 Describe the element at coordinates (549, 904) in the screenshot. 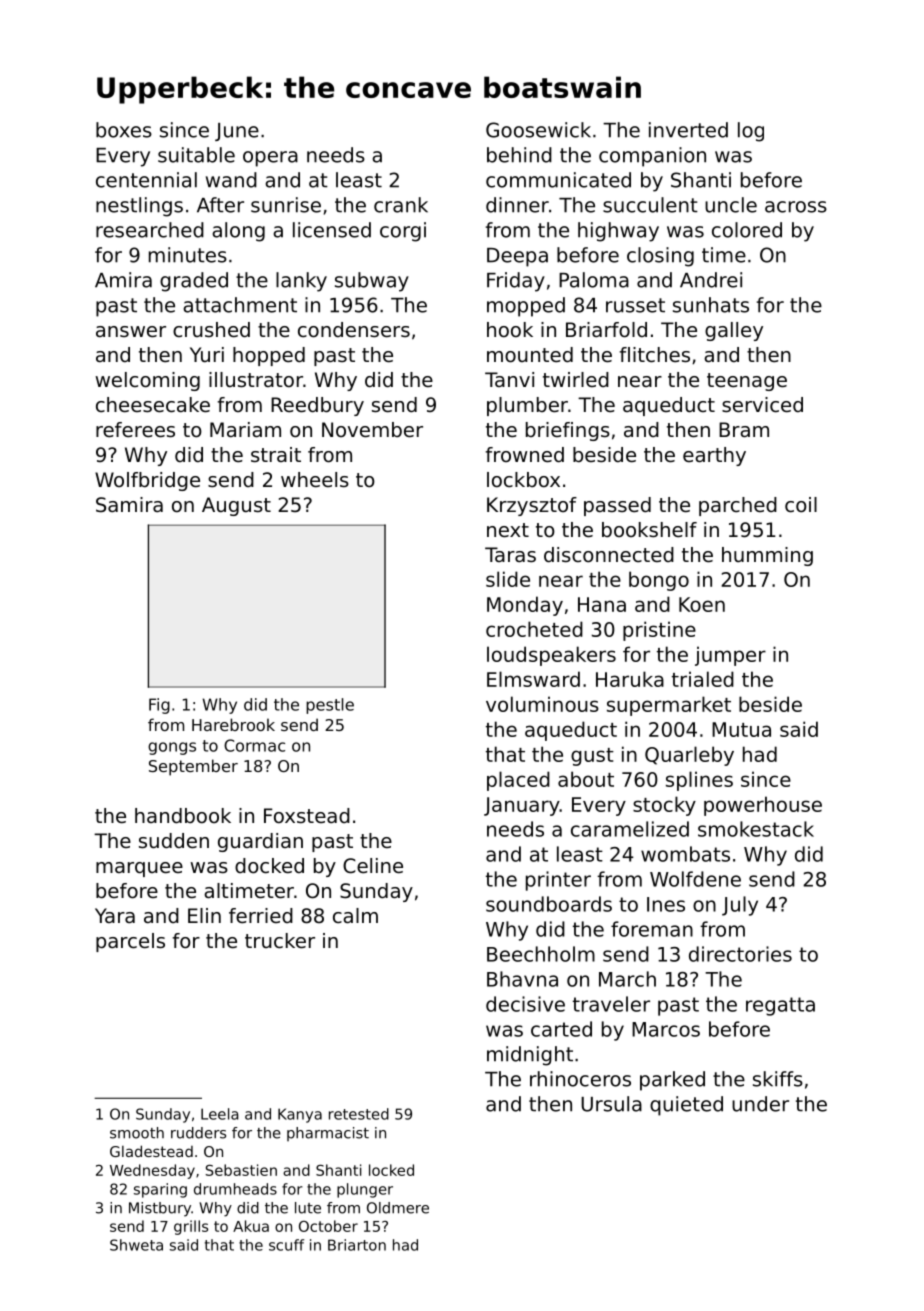

I see `soundboards` at that location.
